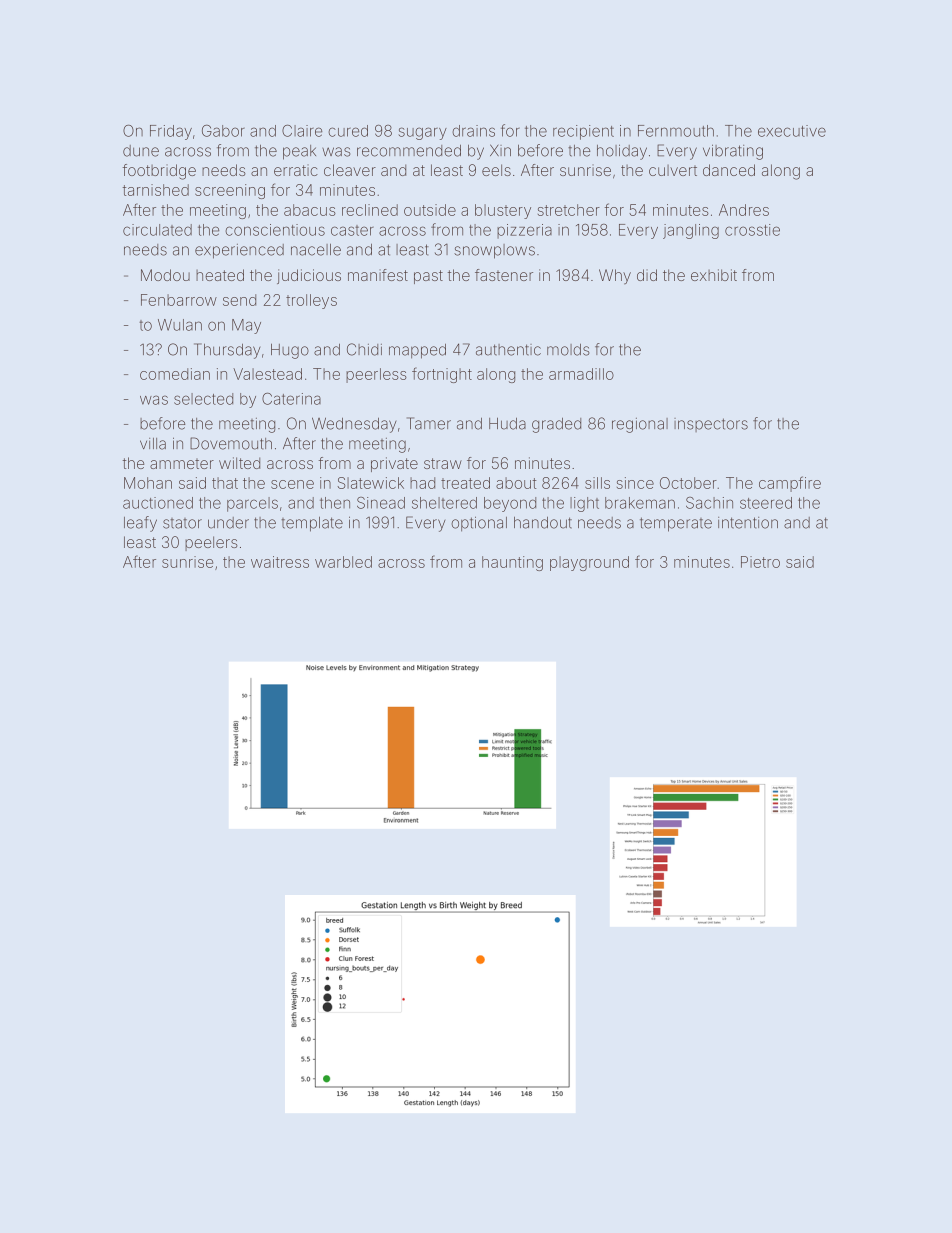 The height and width of the screenshot is (1233, 952). I want to click on recommended, so click(409, 150).
